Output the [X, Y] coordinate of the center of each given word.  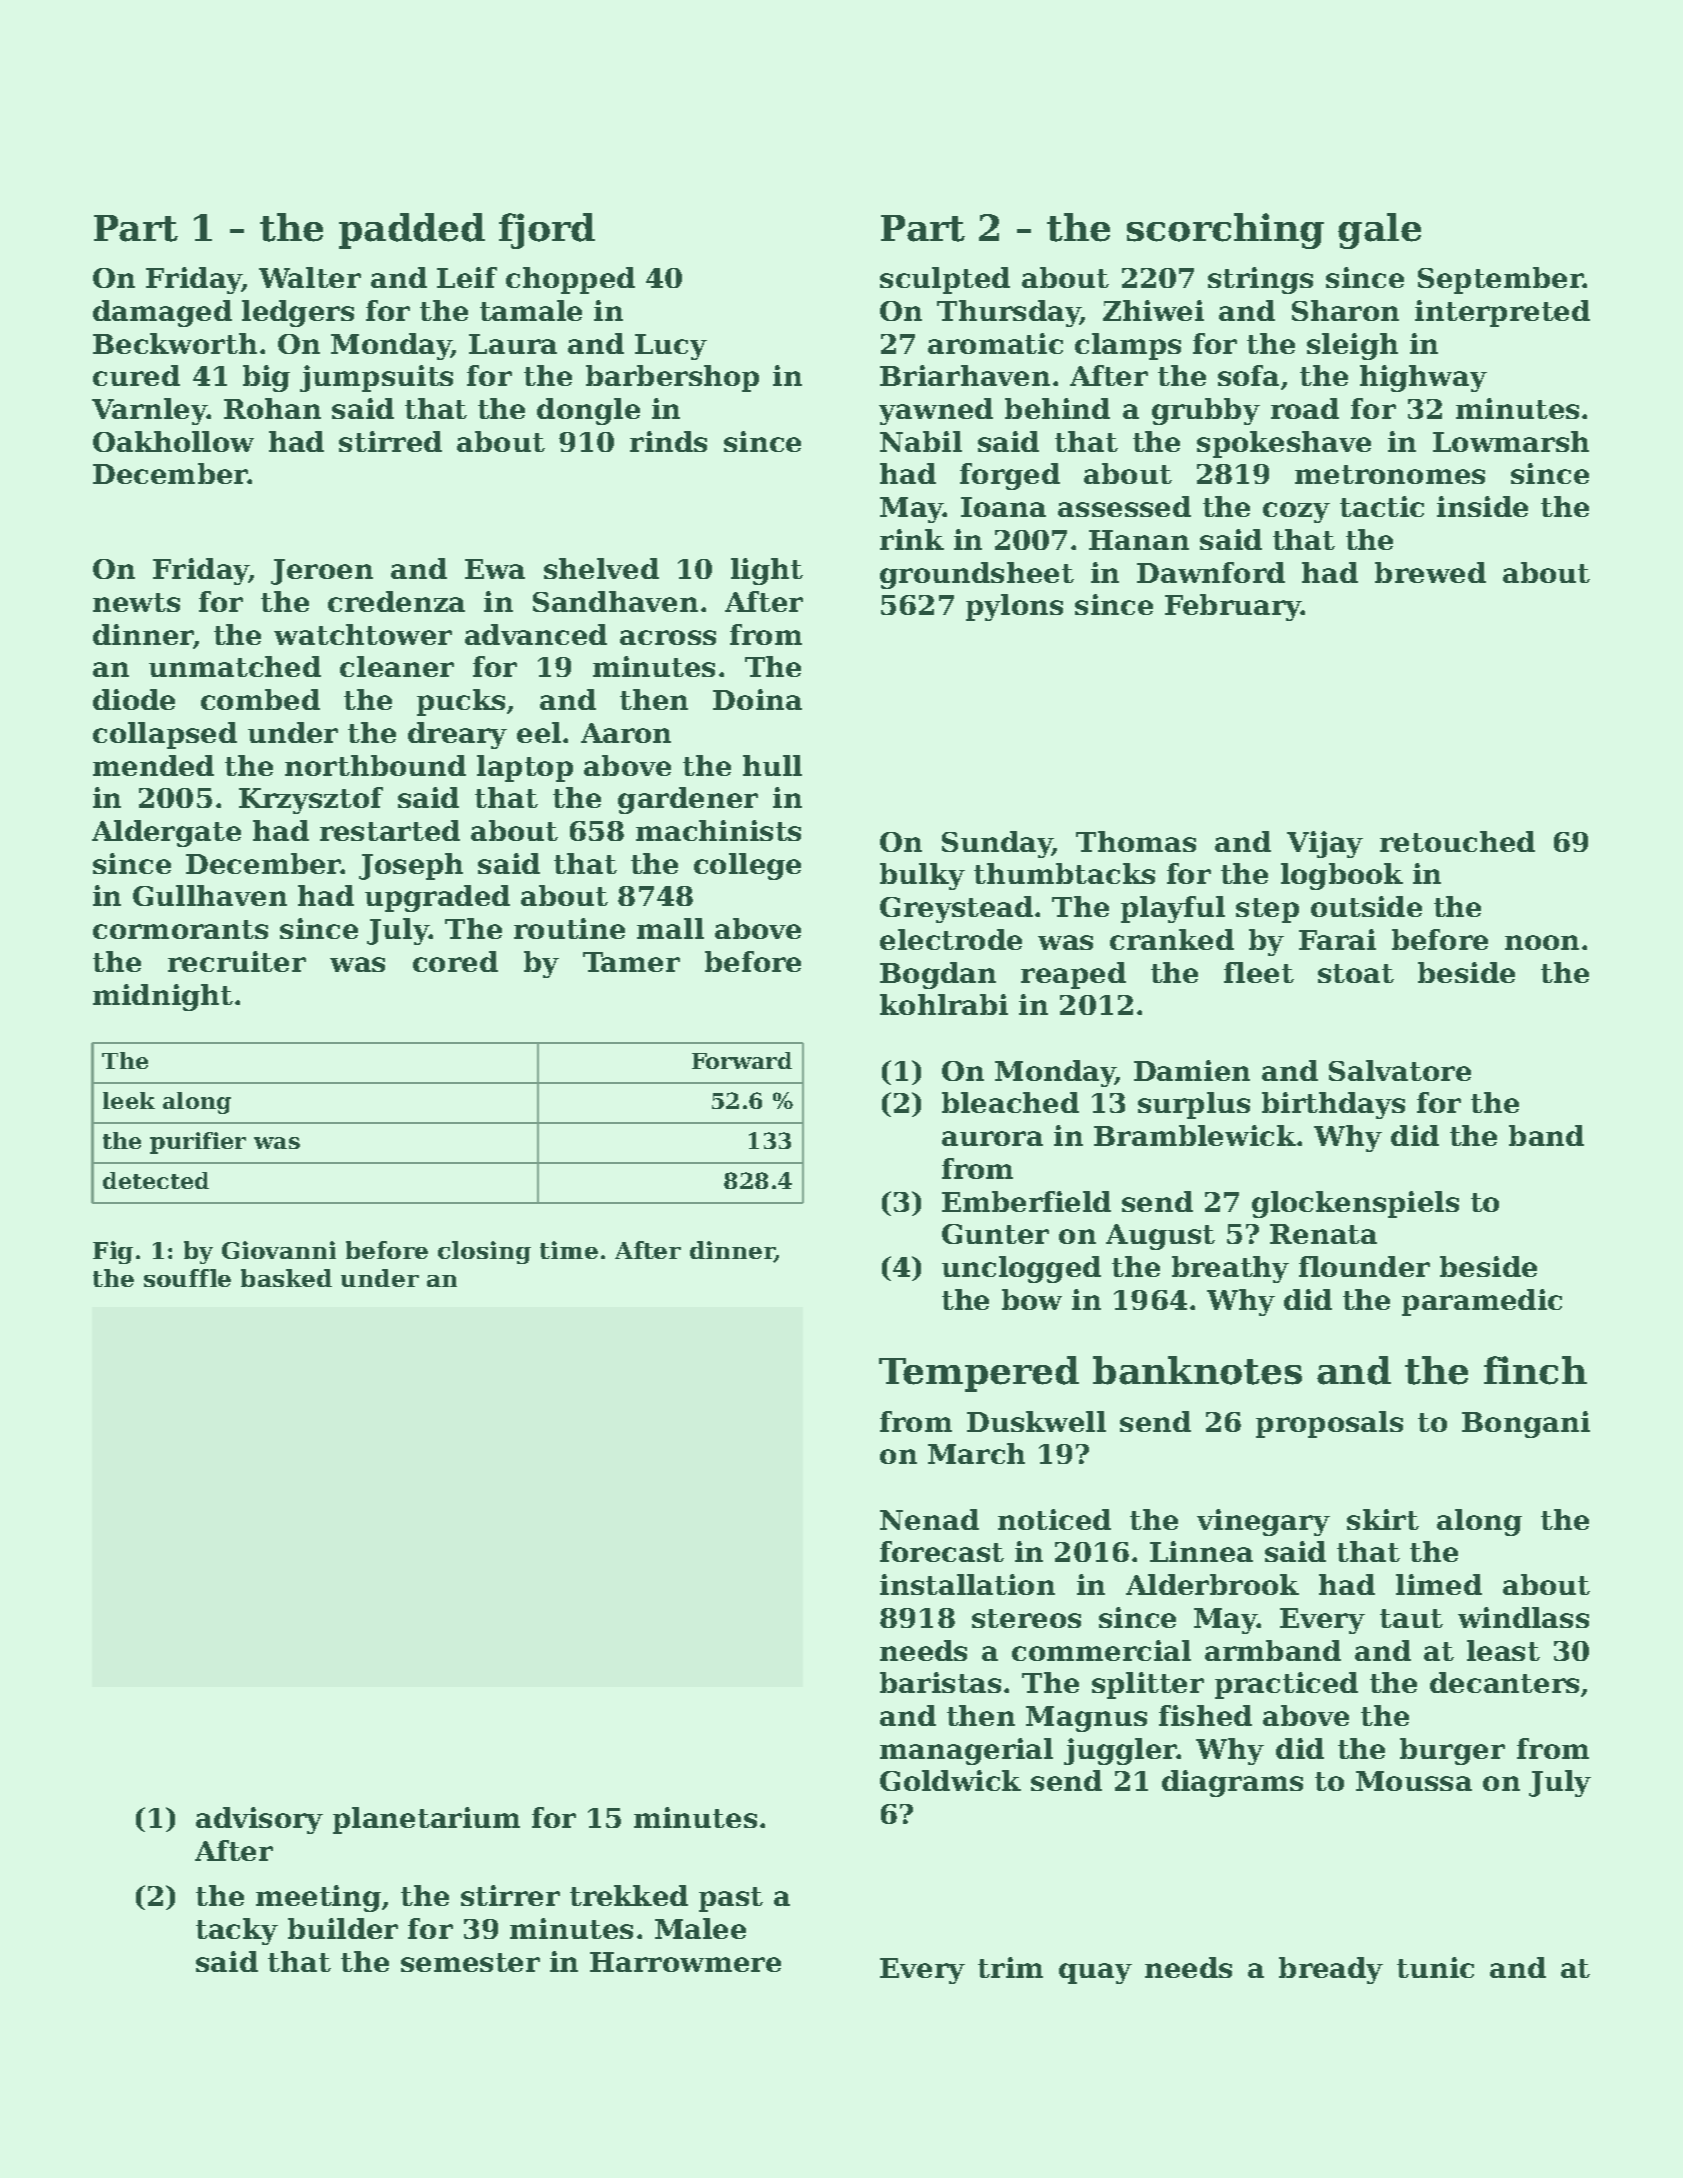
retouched [1457, 841]
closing [484, 1252]
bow [1032, 1299]
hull [772, 765]
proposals [1329, 1424]
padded [412, 231]
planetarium [426, 1820]
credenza [396, 601]
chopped [570, 280]
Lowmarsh [1511, 441]
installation [967, 1584]
